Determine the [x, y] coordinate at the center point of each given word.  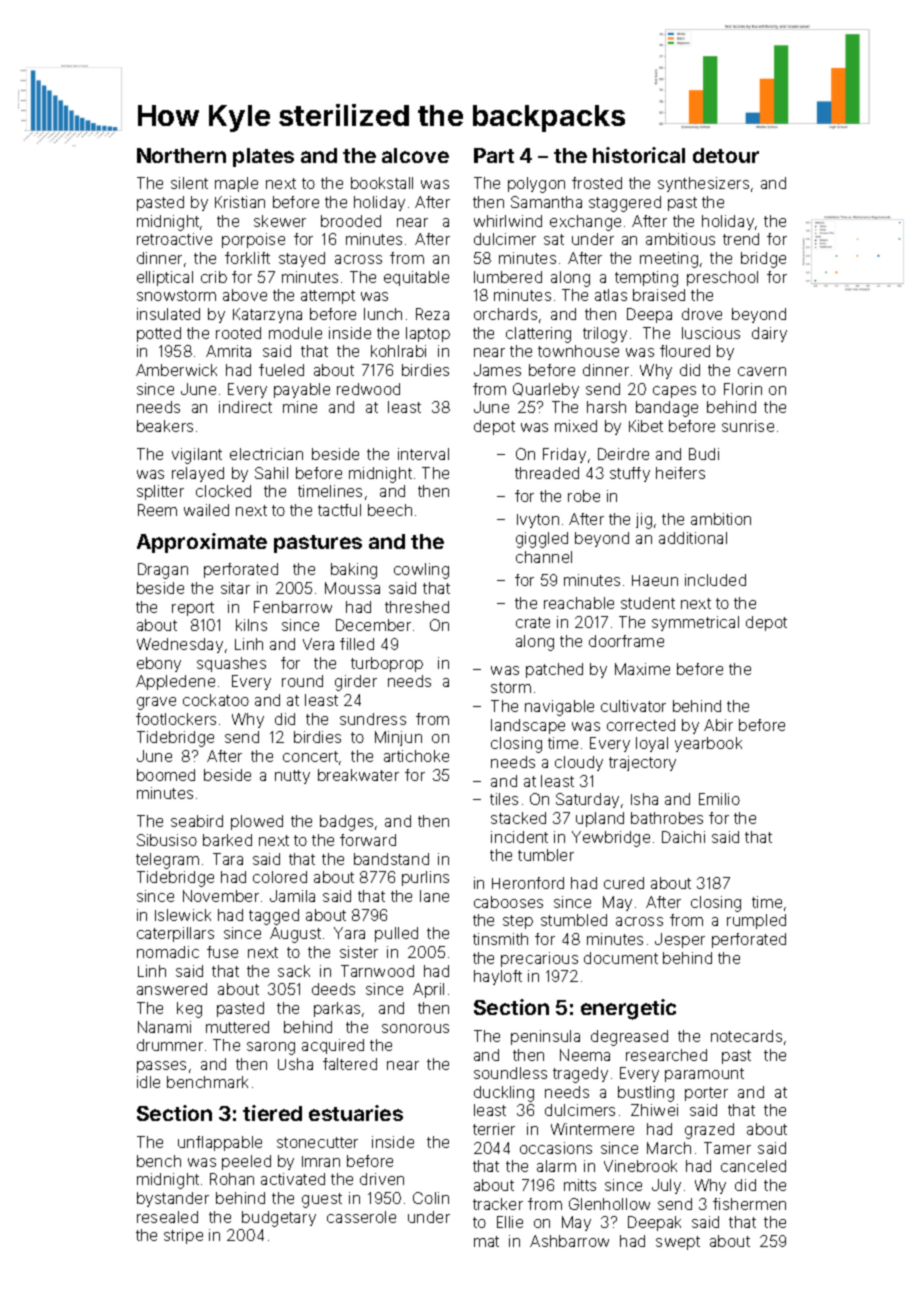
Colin [431, 1198]
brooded [351, 221]
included [715, 580]
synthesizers [703, 184]
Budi [704, 454]
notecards [746, 1036]
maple [236, 184]
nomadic [168, 952]
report [193, 609]
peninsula [545, 1037]
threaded [547, 473]
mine [300, 407]
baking [354, 571]
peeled [246, 1162]
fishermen [749, 1204]
